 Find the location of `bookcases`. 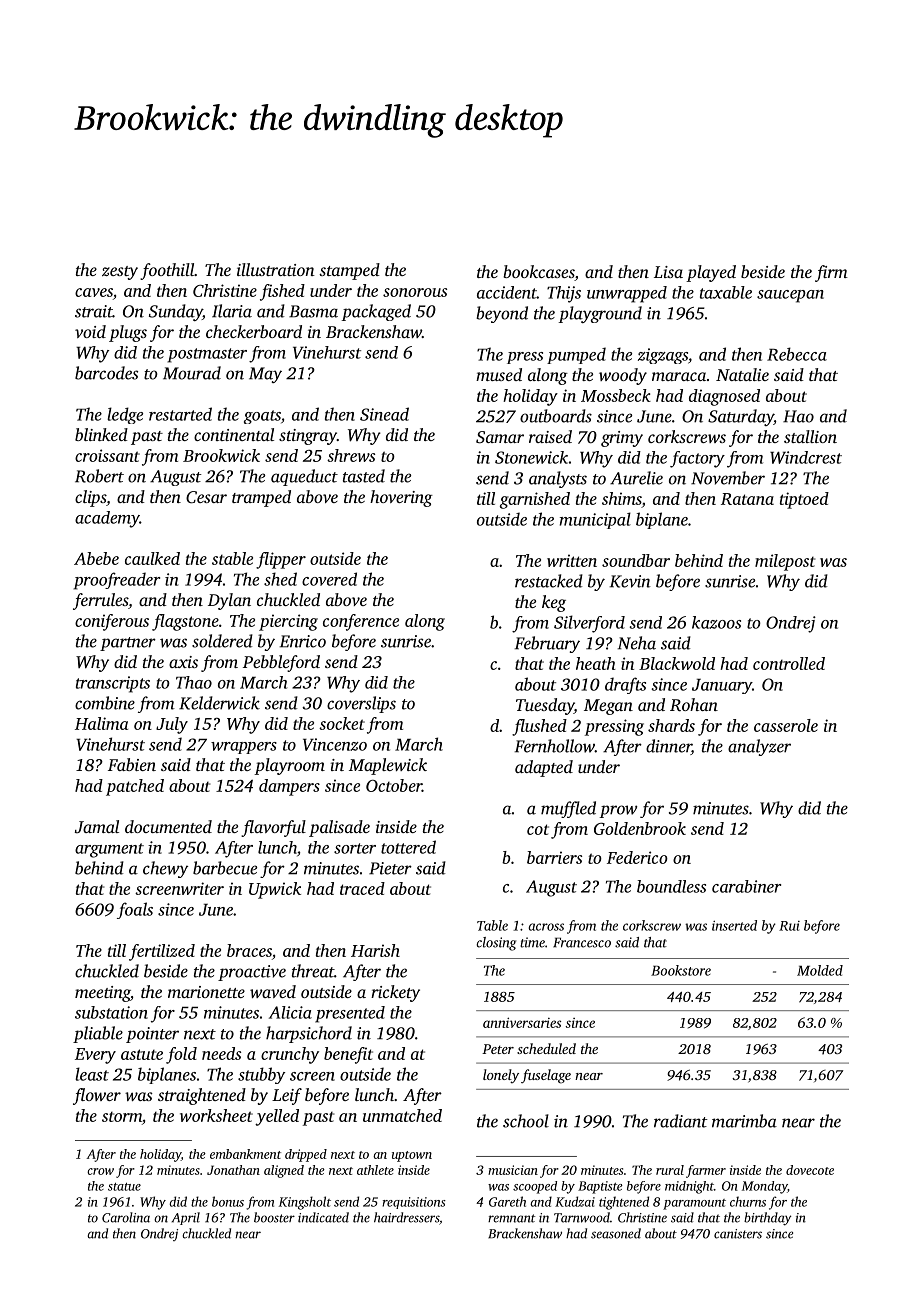

bookcases is located at coordinates (538, 271).
